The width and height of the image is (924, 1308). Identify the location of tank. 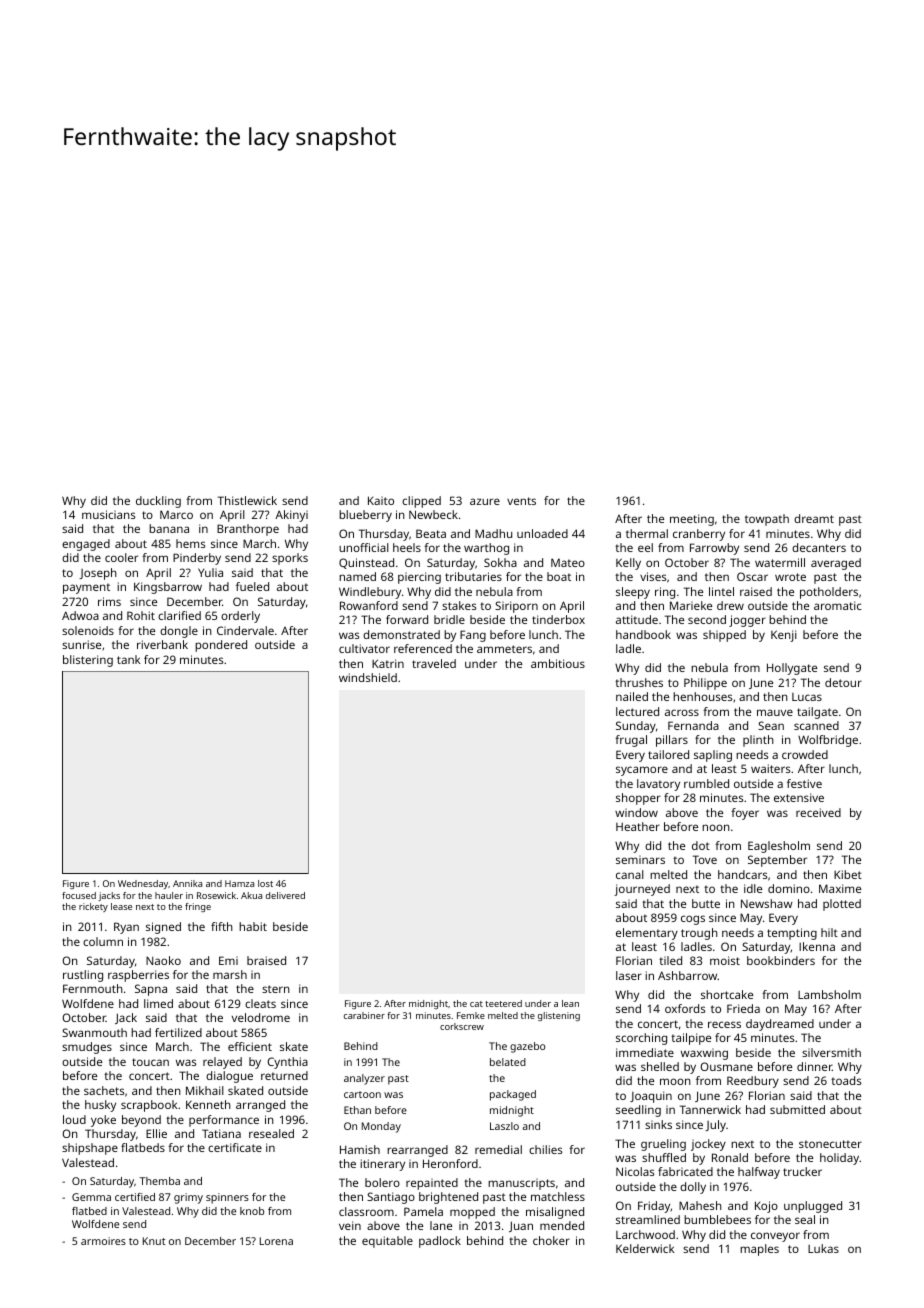
(128, 659).
